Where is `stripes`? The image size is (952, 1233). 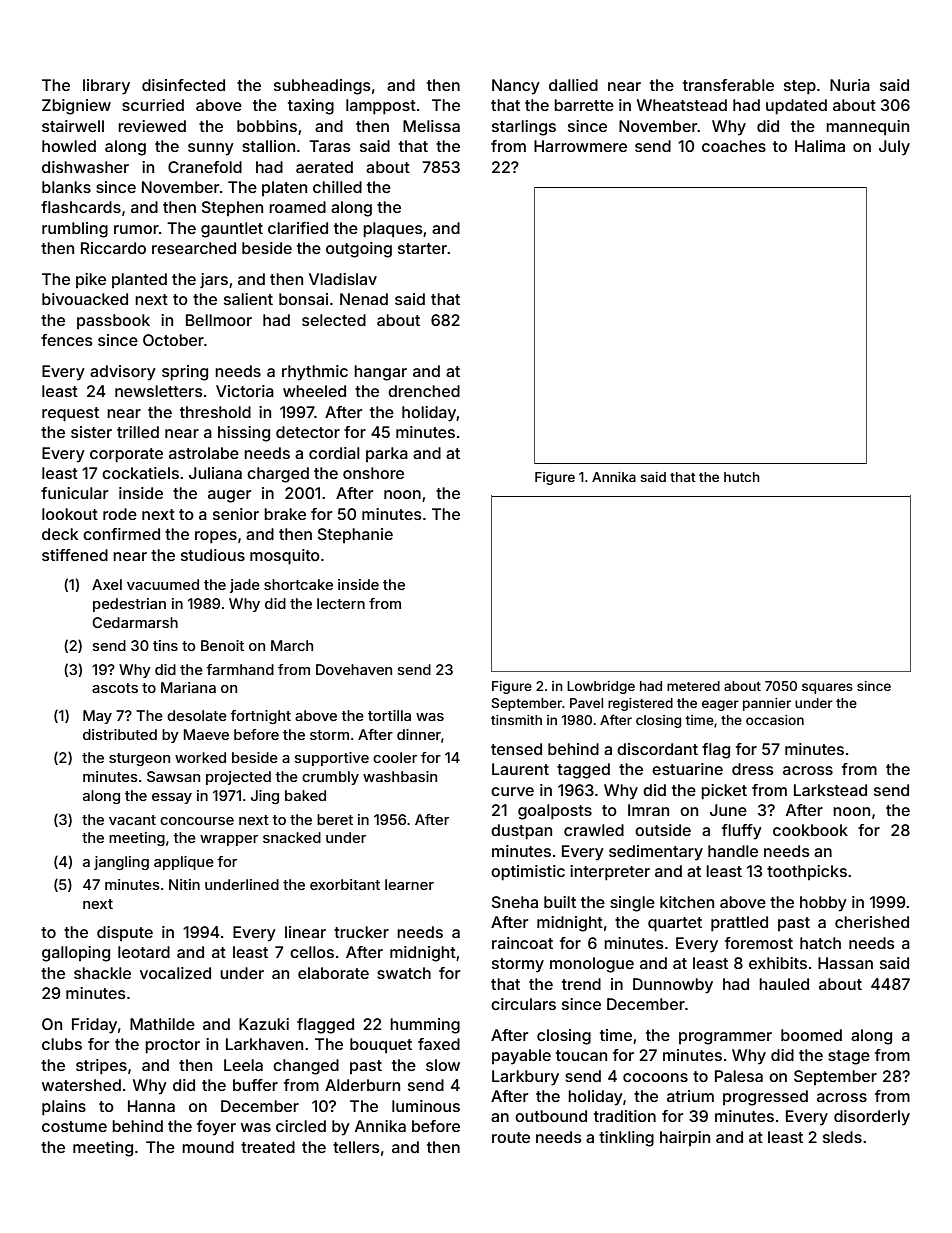
stripes is located at coordinates (101, 1067).
